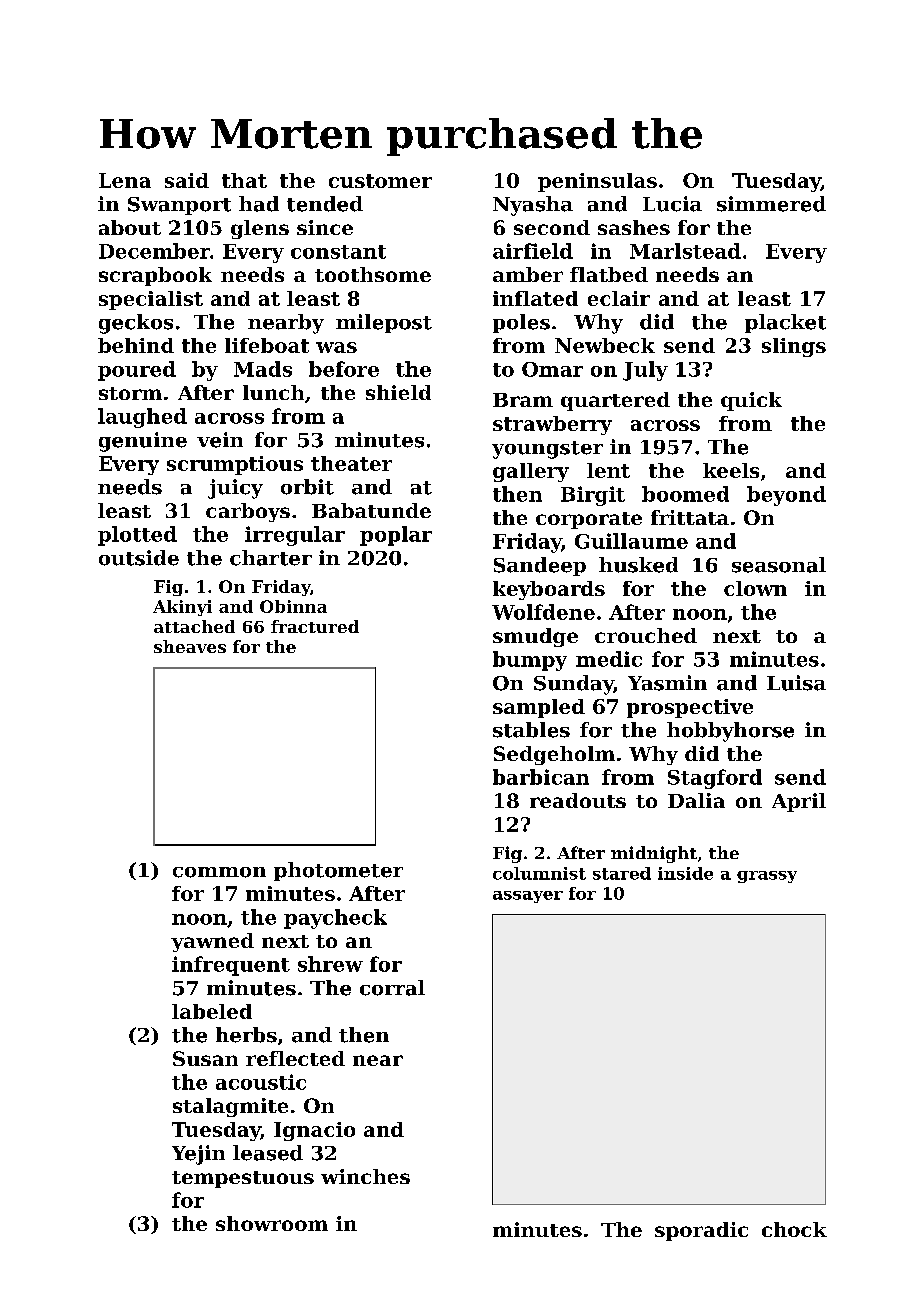 This page has height=1311, width=924. What do you see at coordinates (730, 732) in the page?
I see `hobbyhorse` at bounding box center [730, 732].
